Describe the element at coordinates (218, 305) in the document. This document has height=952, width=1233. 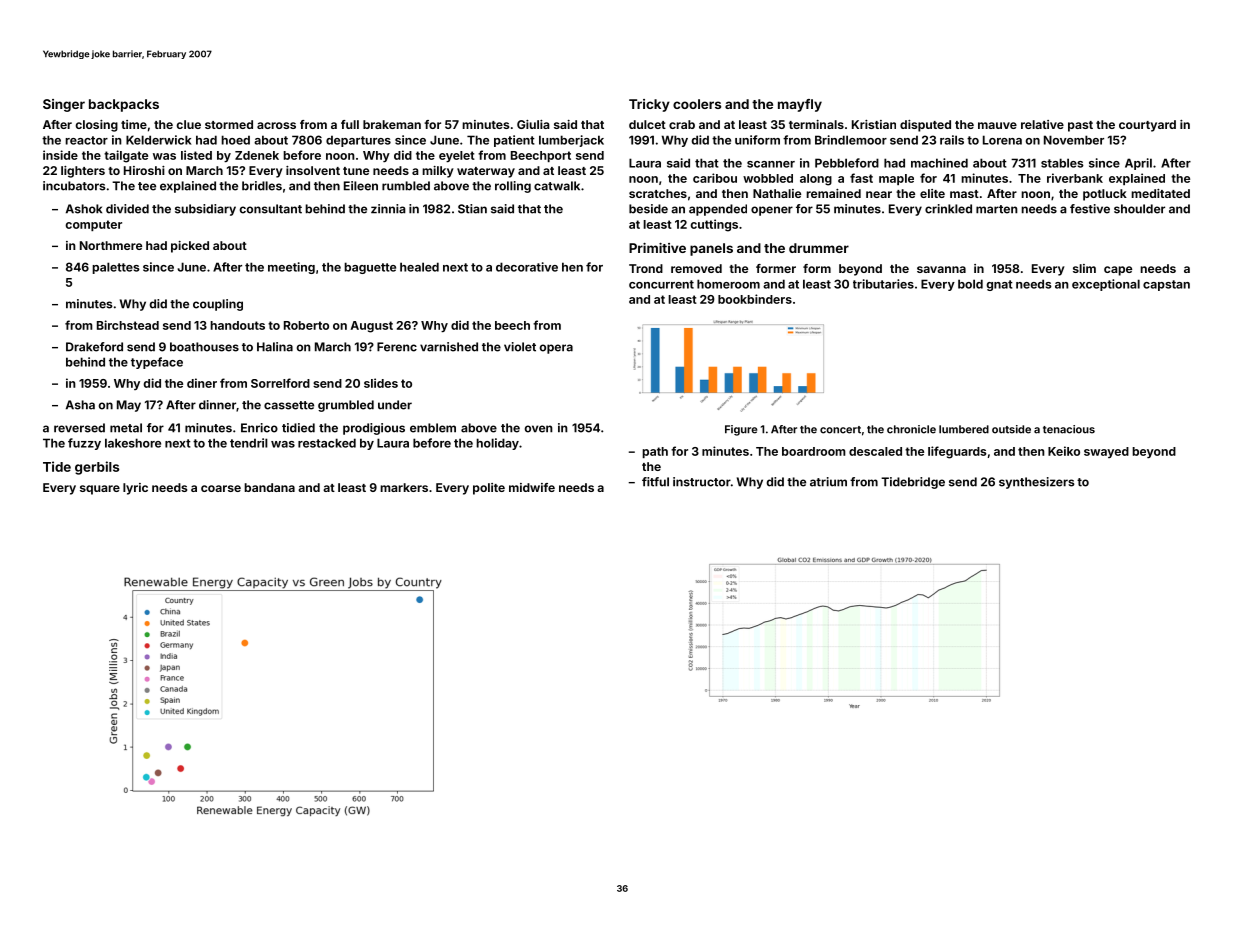
I see `coupling` at that location.
